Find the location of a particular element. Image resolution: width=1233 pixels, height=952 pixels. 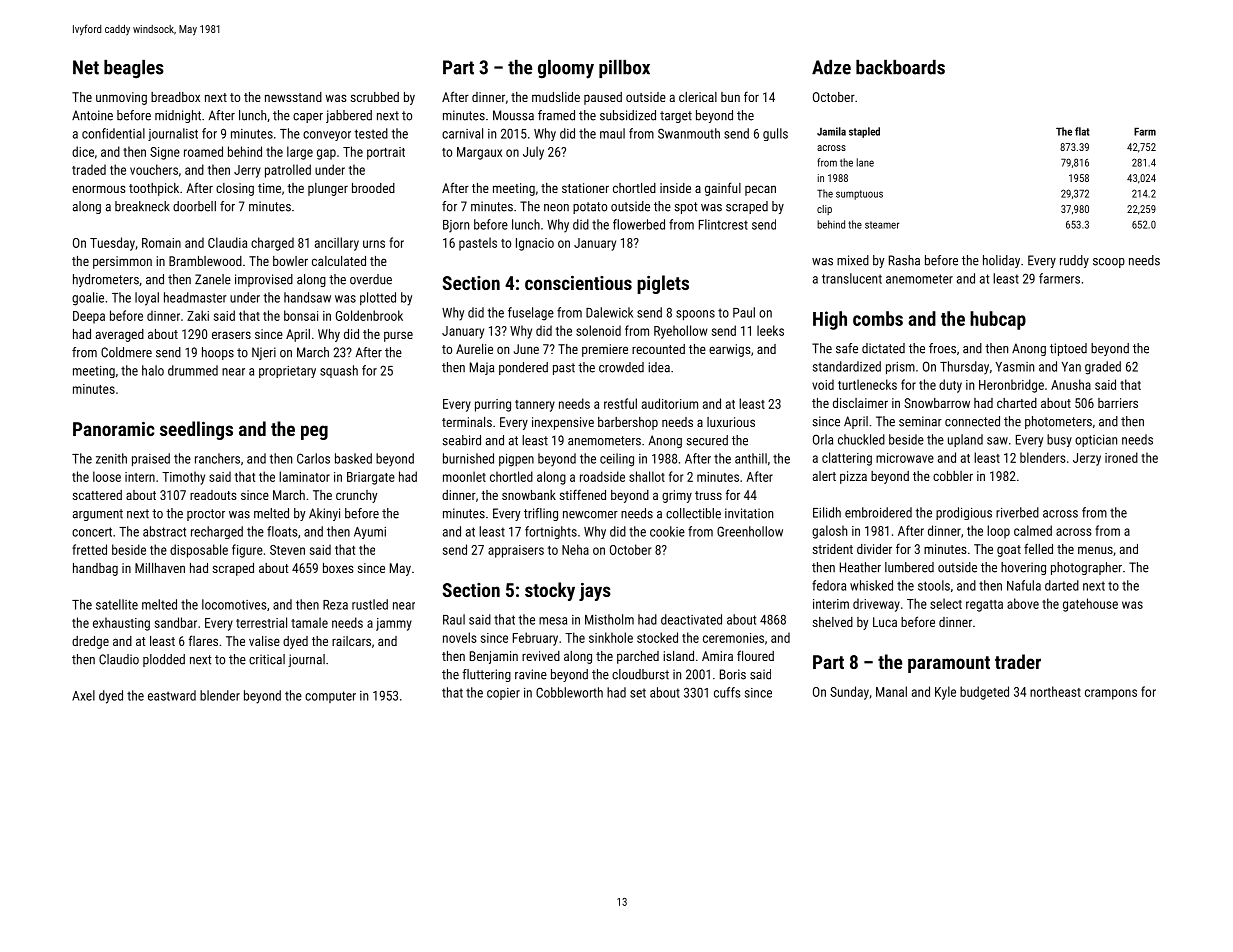

target is located at coordinates (676, 117).
